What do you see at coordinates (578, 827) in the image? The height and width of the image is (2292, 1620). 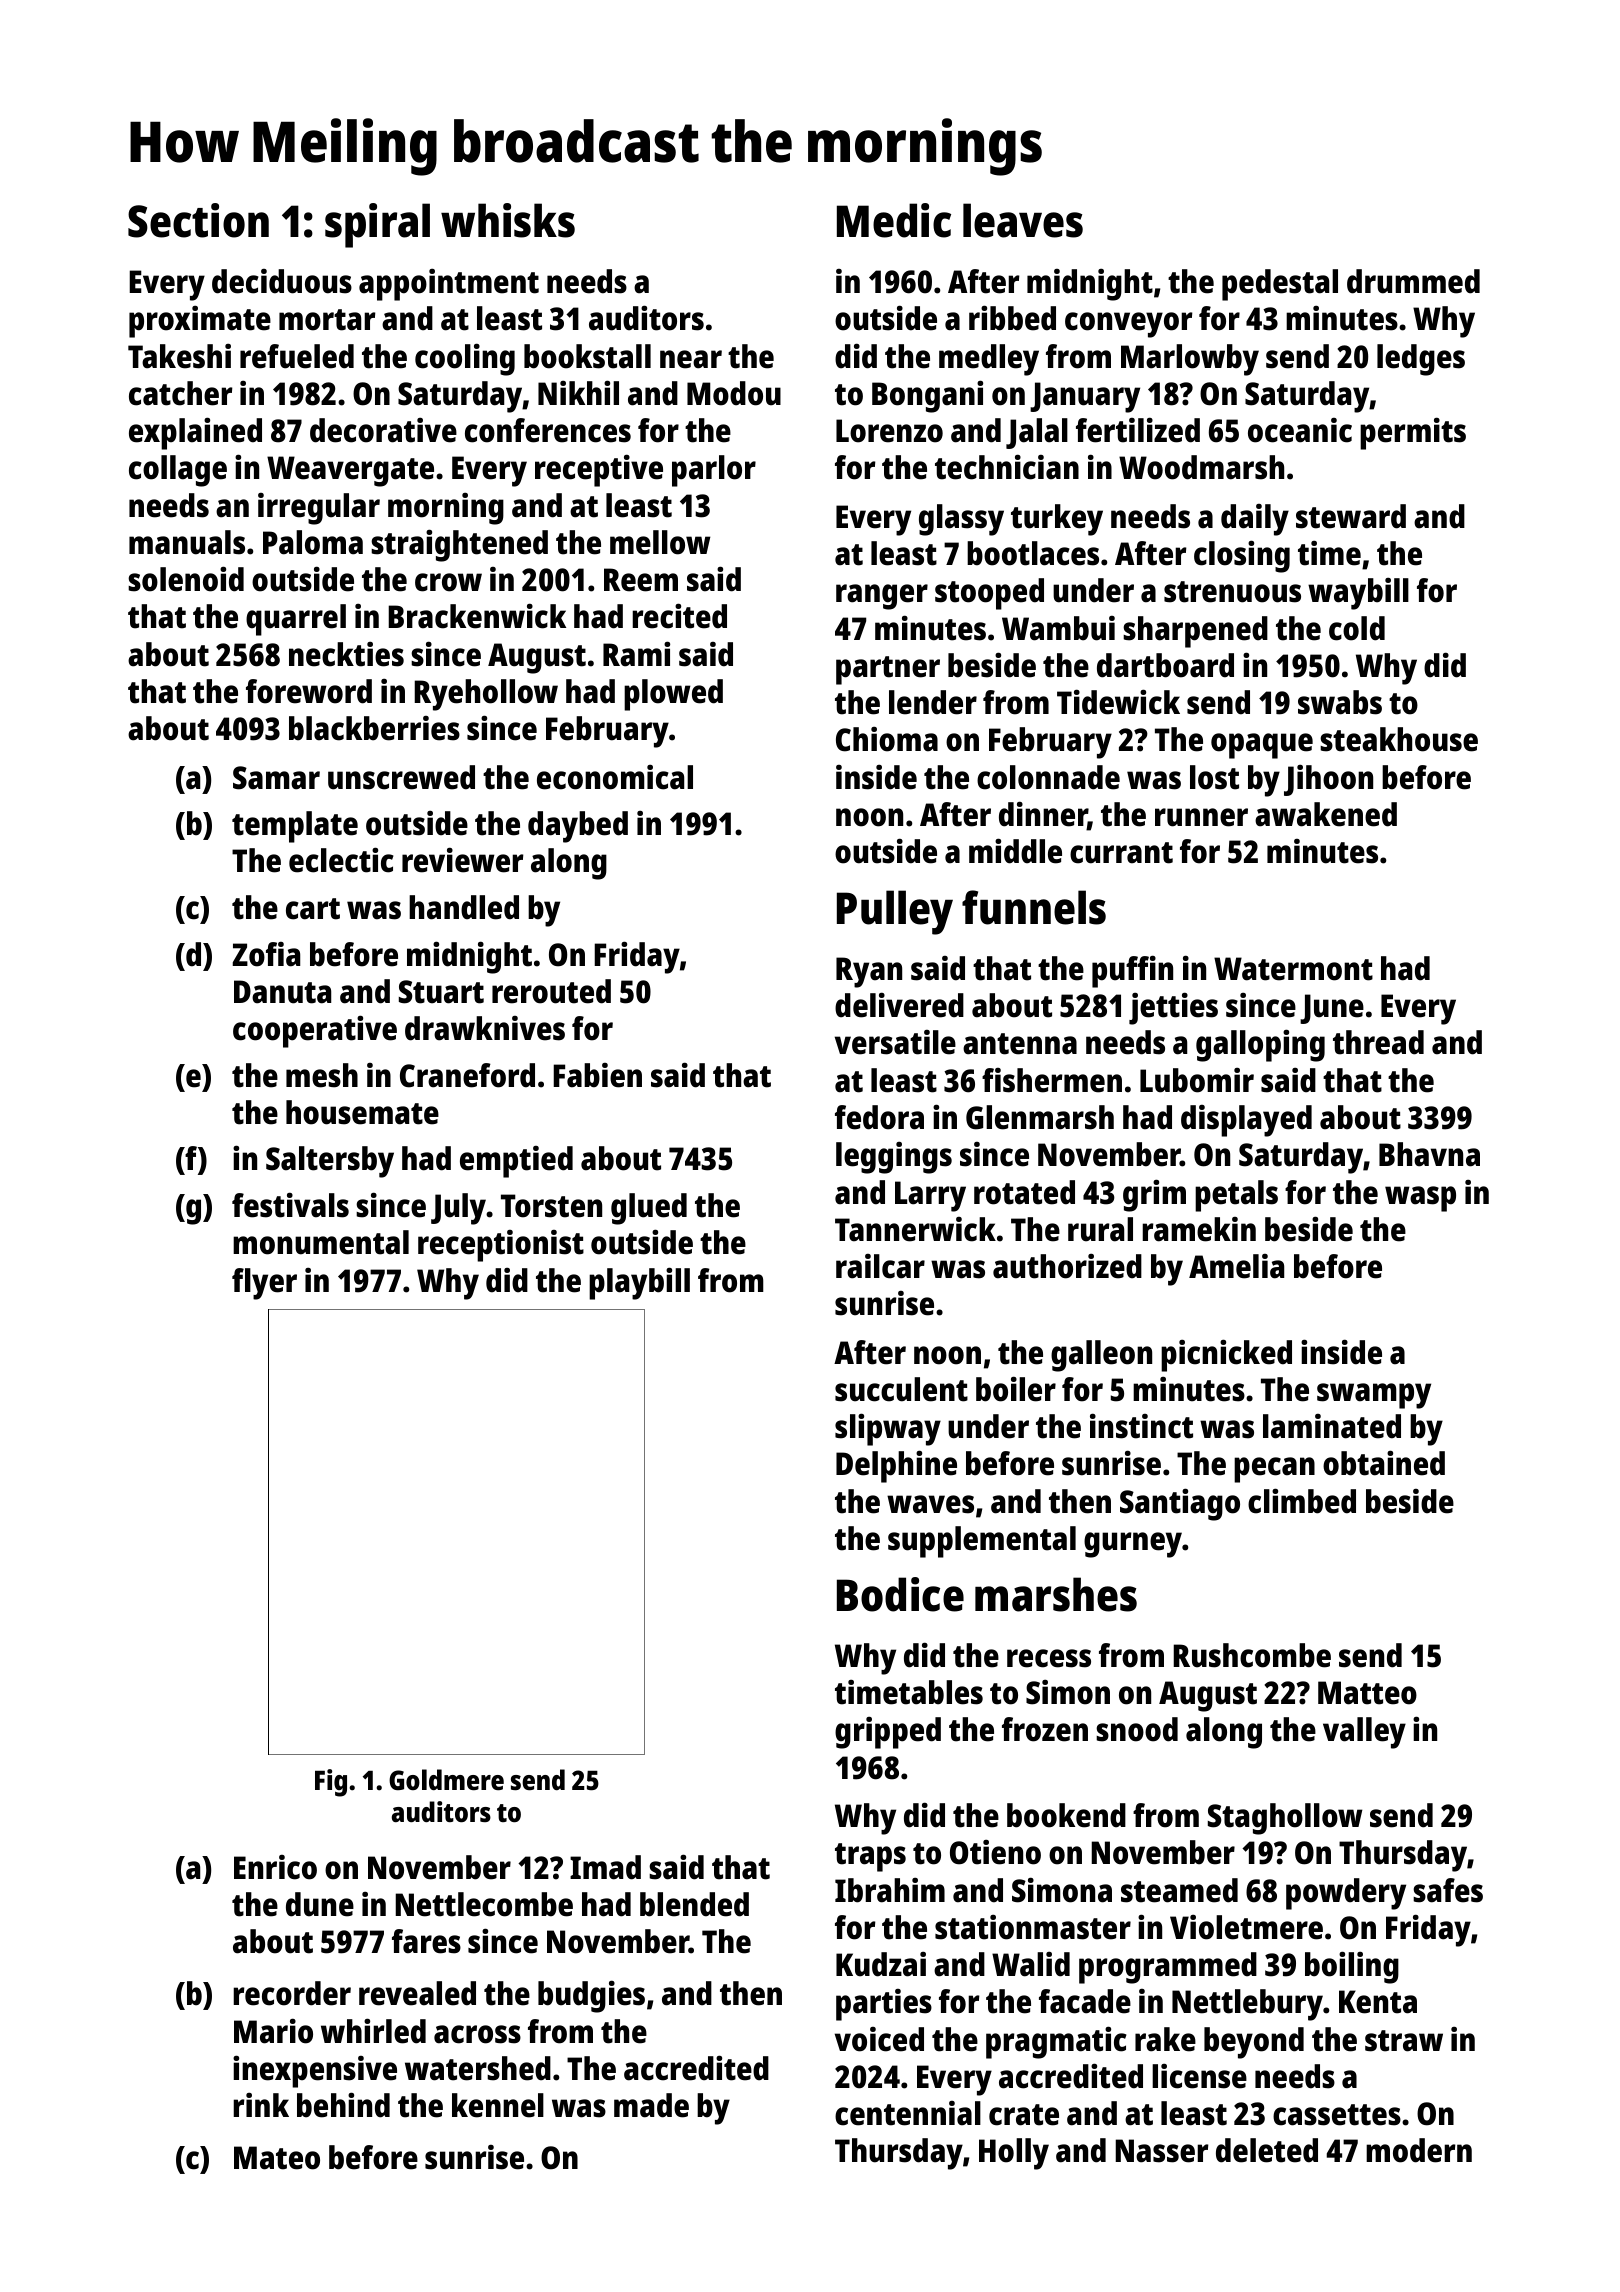 I see `daybed` at bounding box center [578, 827].
